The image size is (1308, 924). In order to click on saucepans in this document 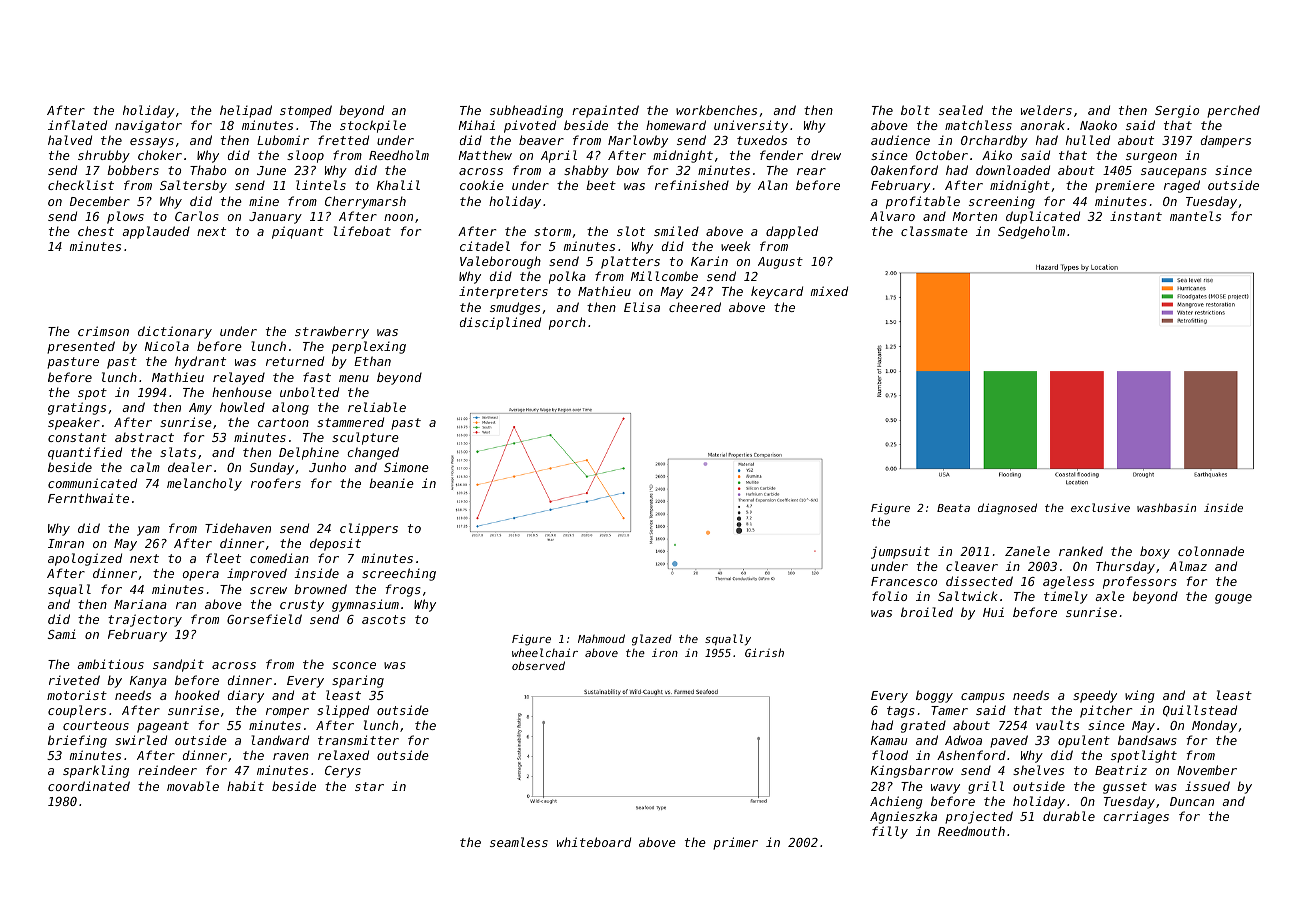, I will do `click(1174, 173)`.
